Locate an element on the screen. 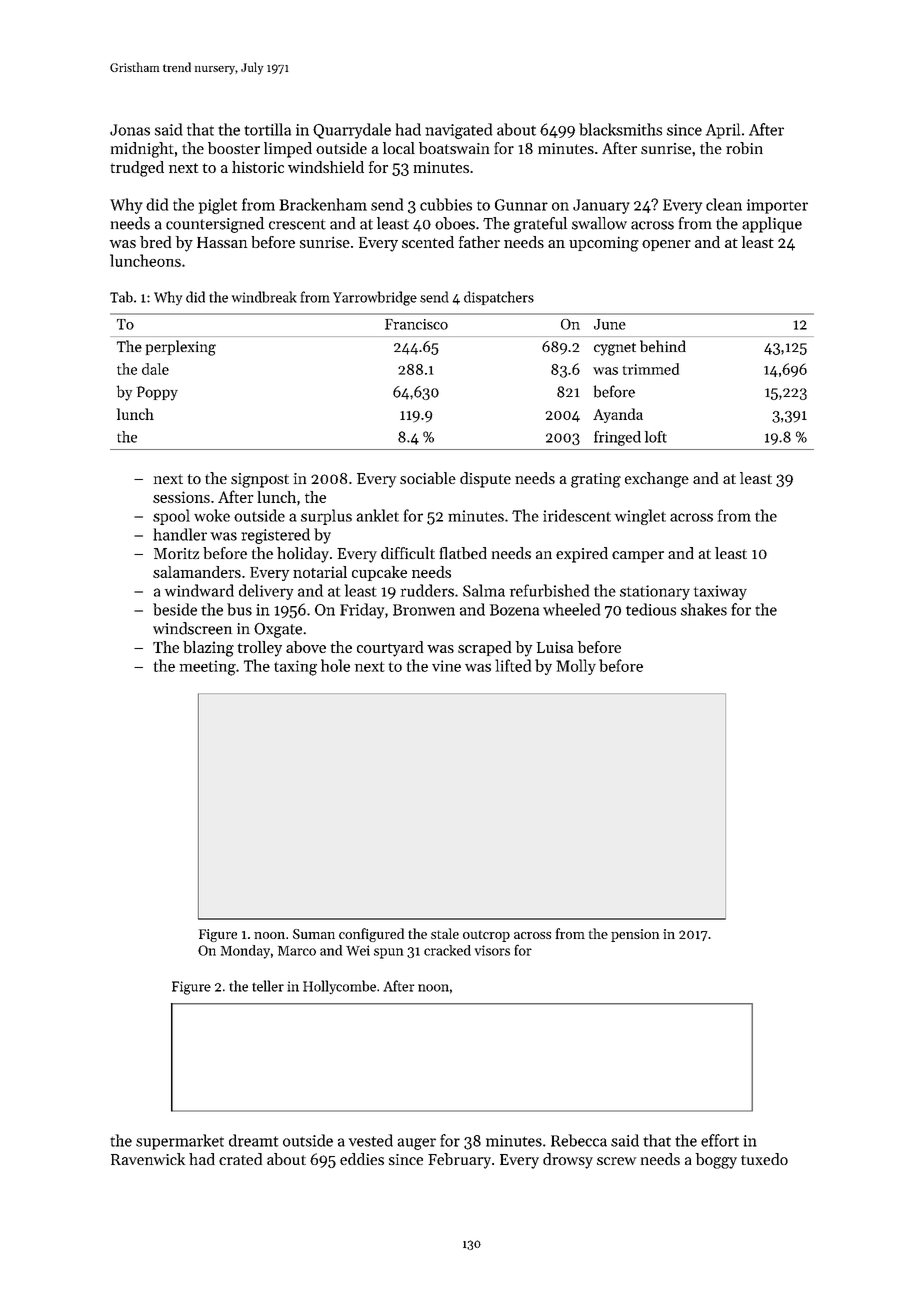  Suman is located at coordinates (314, 934).
